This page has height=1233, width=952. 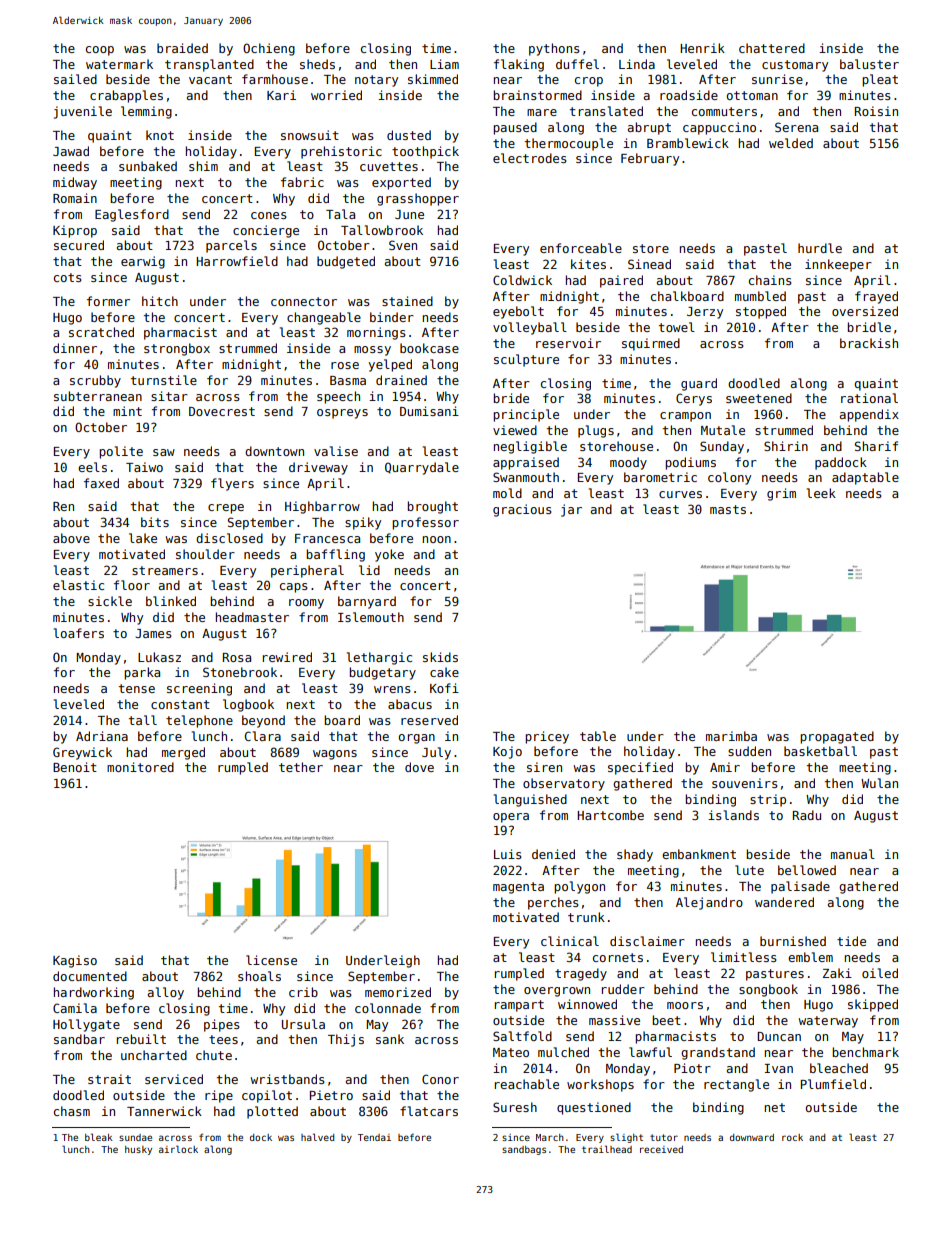 What do you see at coordinates (770, 280) in the page?
I see `chains` at bounding box center [770, 280].
